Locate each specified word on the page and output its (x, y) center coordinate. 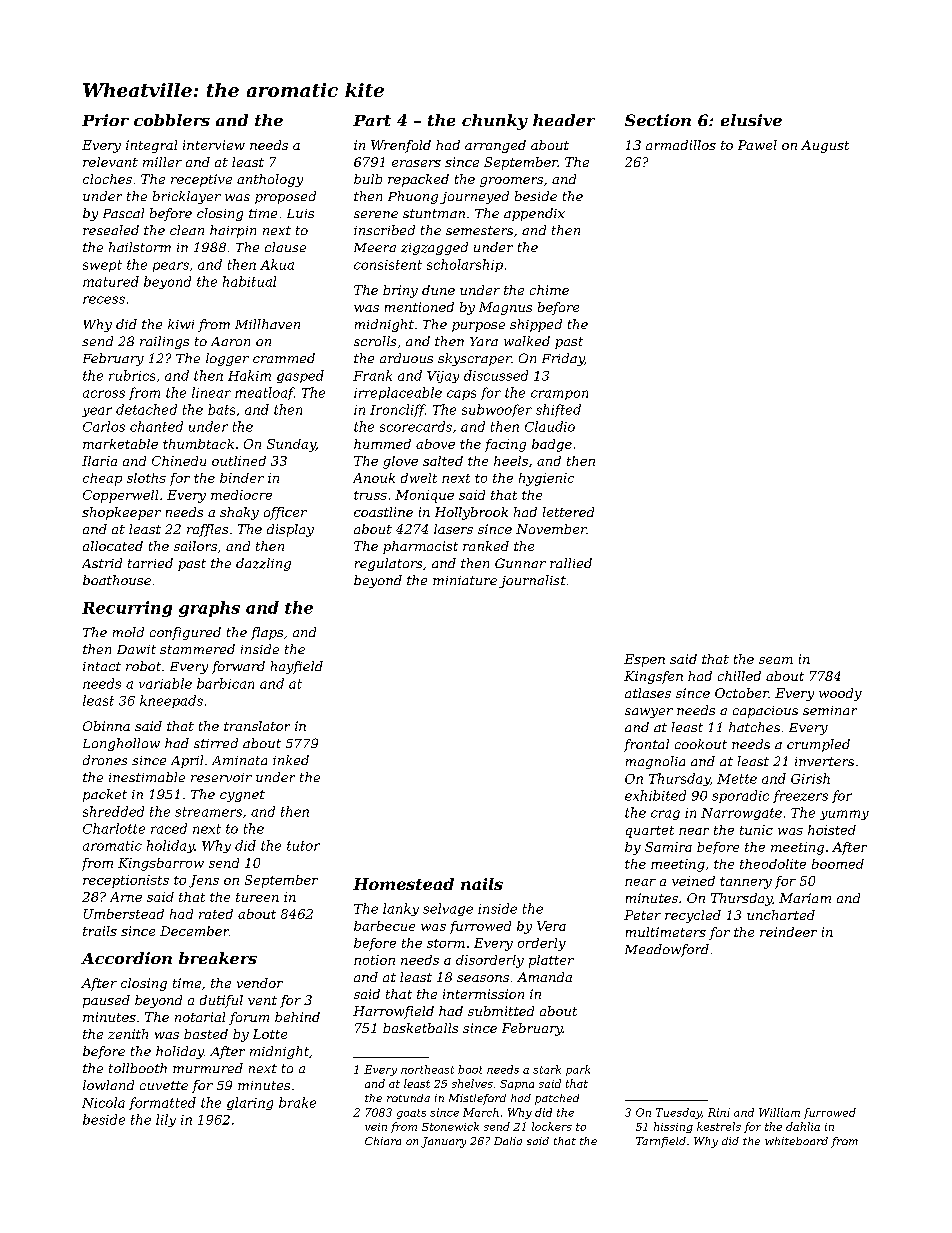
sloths (146, 478)
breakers (218, 958)
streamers (208, 812)
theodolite (773, 864)
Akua (277, 264)
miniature (465, 580)
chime (549, 290)
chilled (739, 676)
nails (482, 884)
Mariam (805, 898)
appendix (534, 214)
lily (166, 1120)
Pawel (757, 145)
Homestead (403, 884)
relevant (110, 162)
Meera (375, 247)
